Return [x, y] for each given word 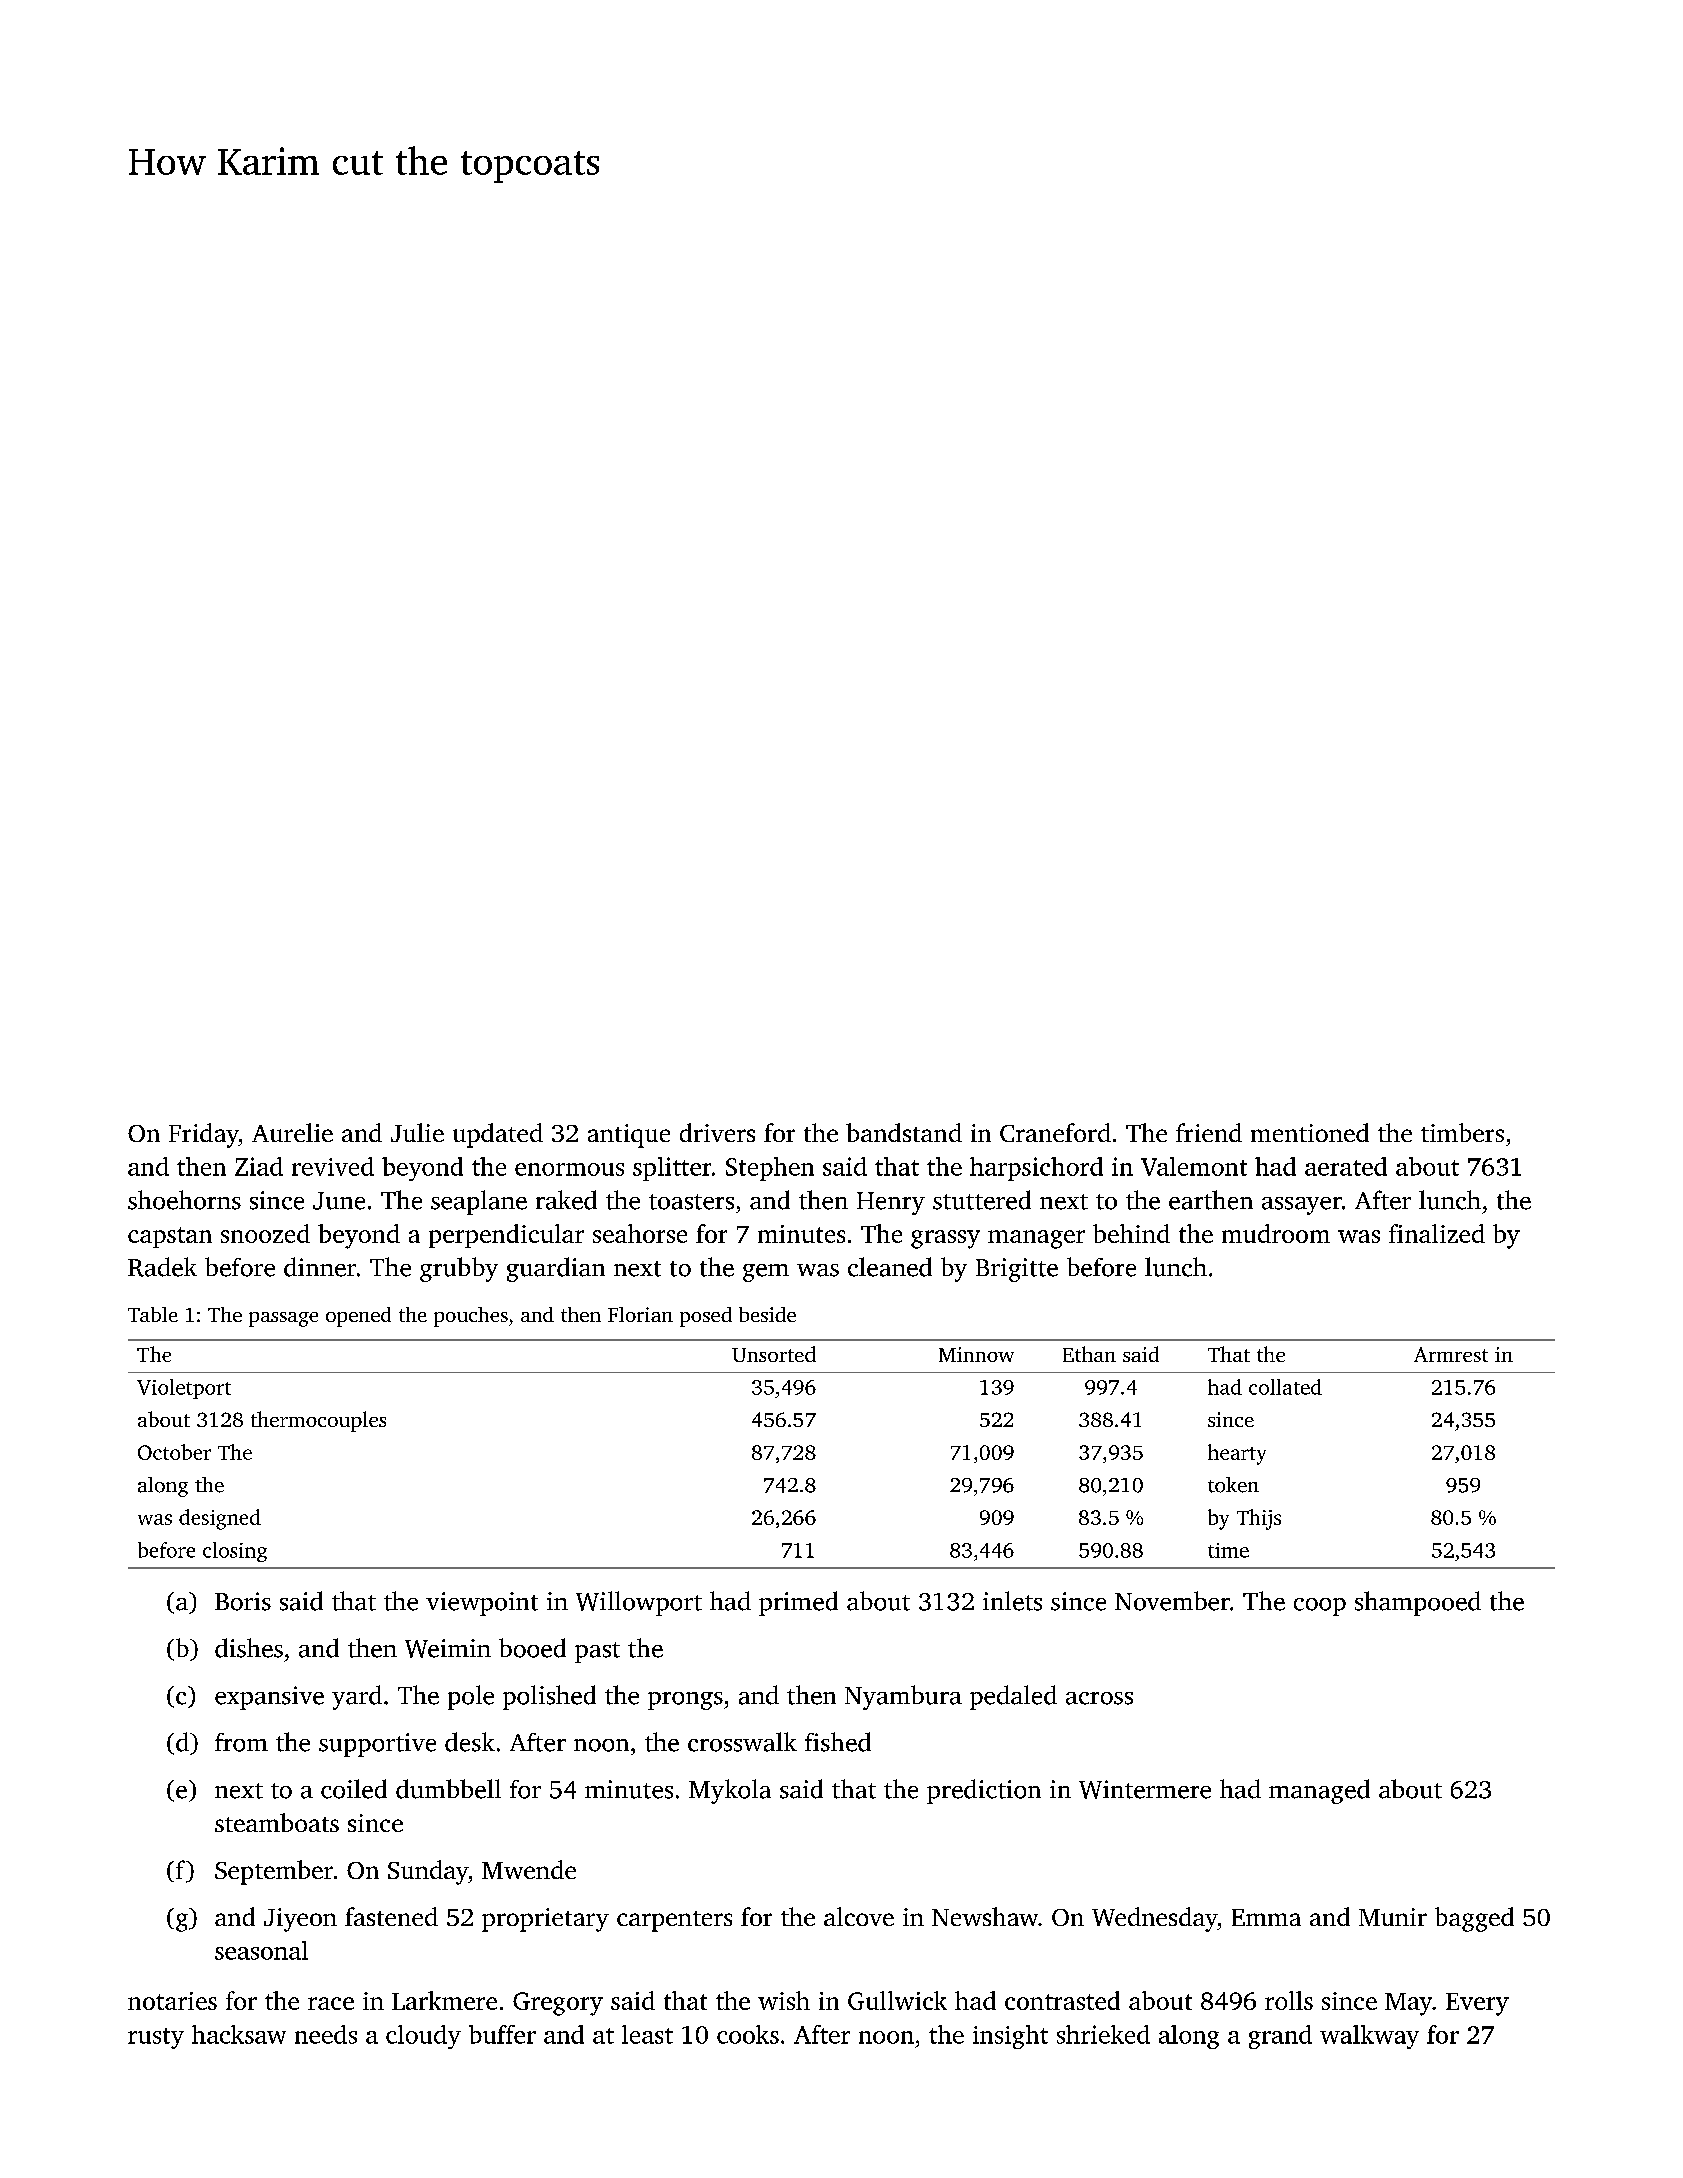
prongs [685, 1701]
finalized [1437, 1233]
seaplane [479, 1202]
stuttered [982, 1200]
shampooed [1418, 1603]
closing [235, 1552]
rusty [156, 2038]
